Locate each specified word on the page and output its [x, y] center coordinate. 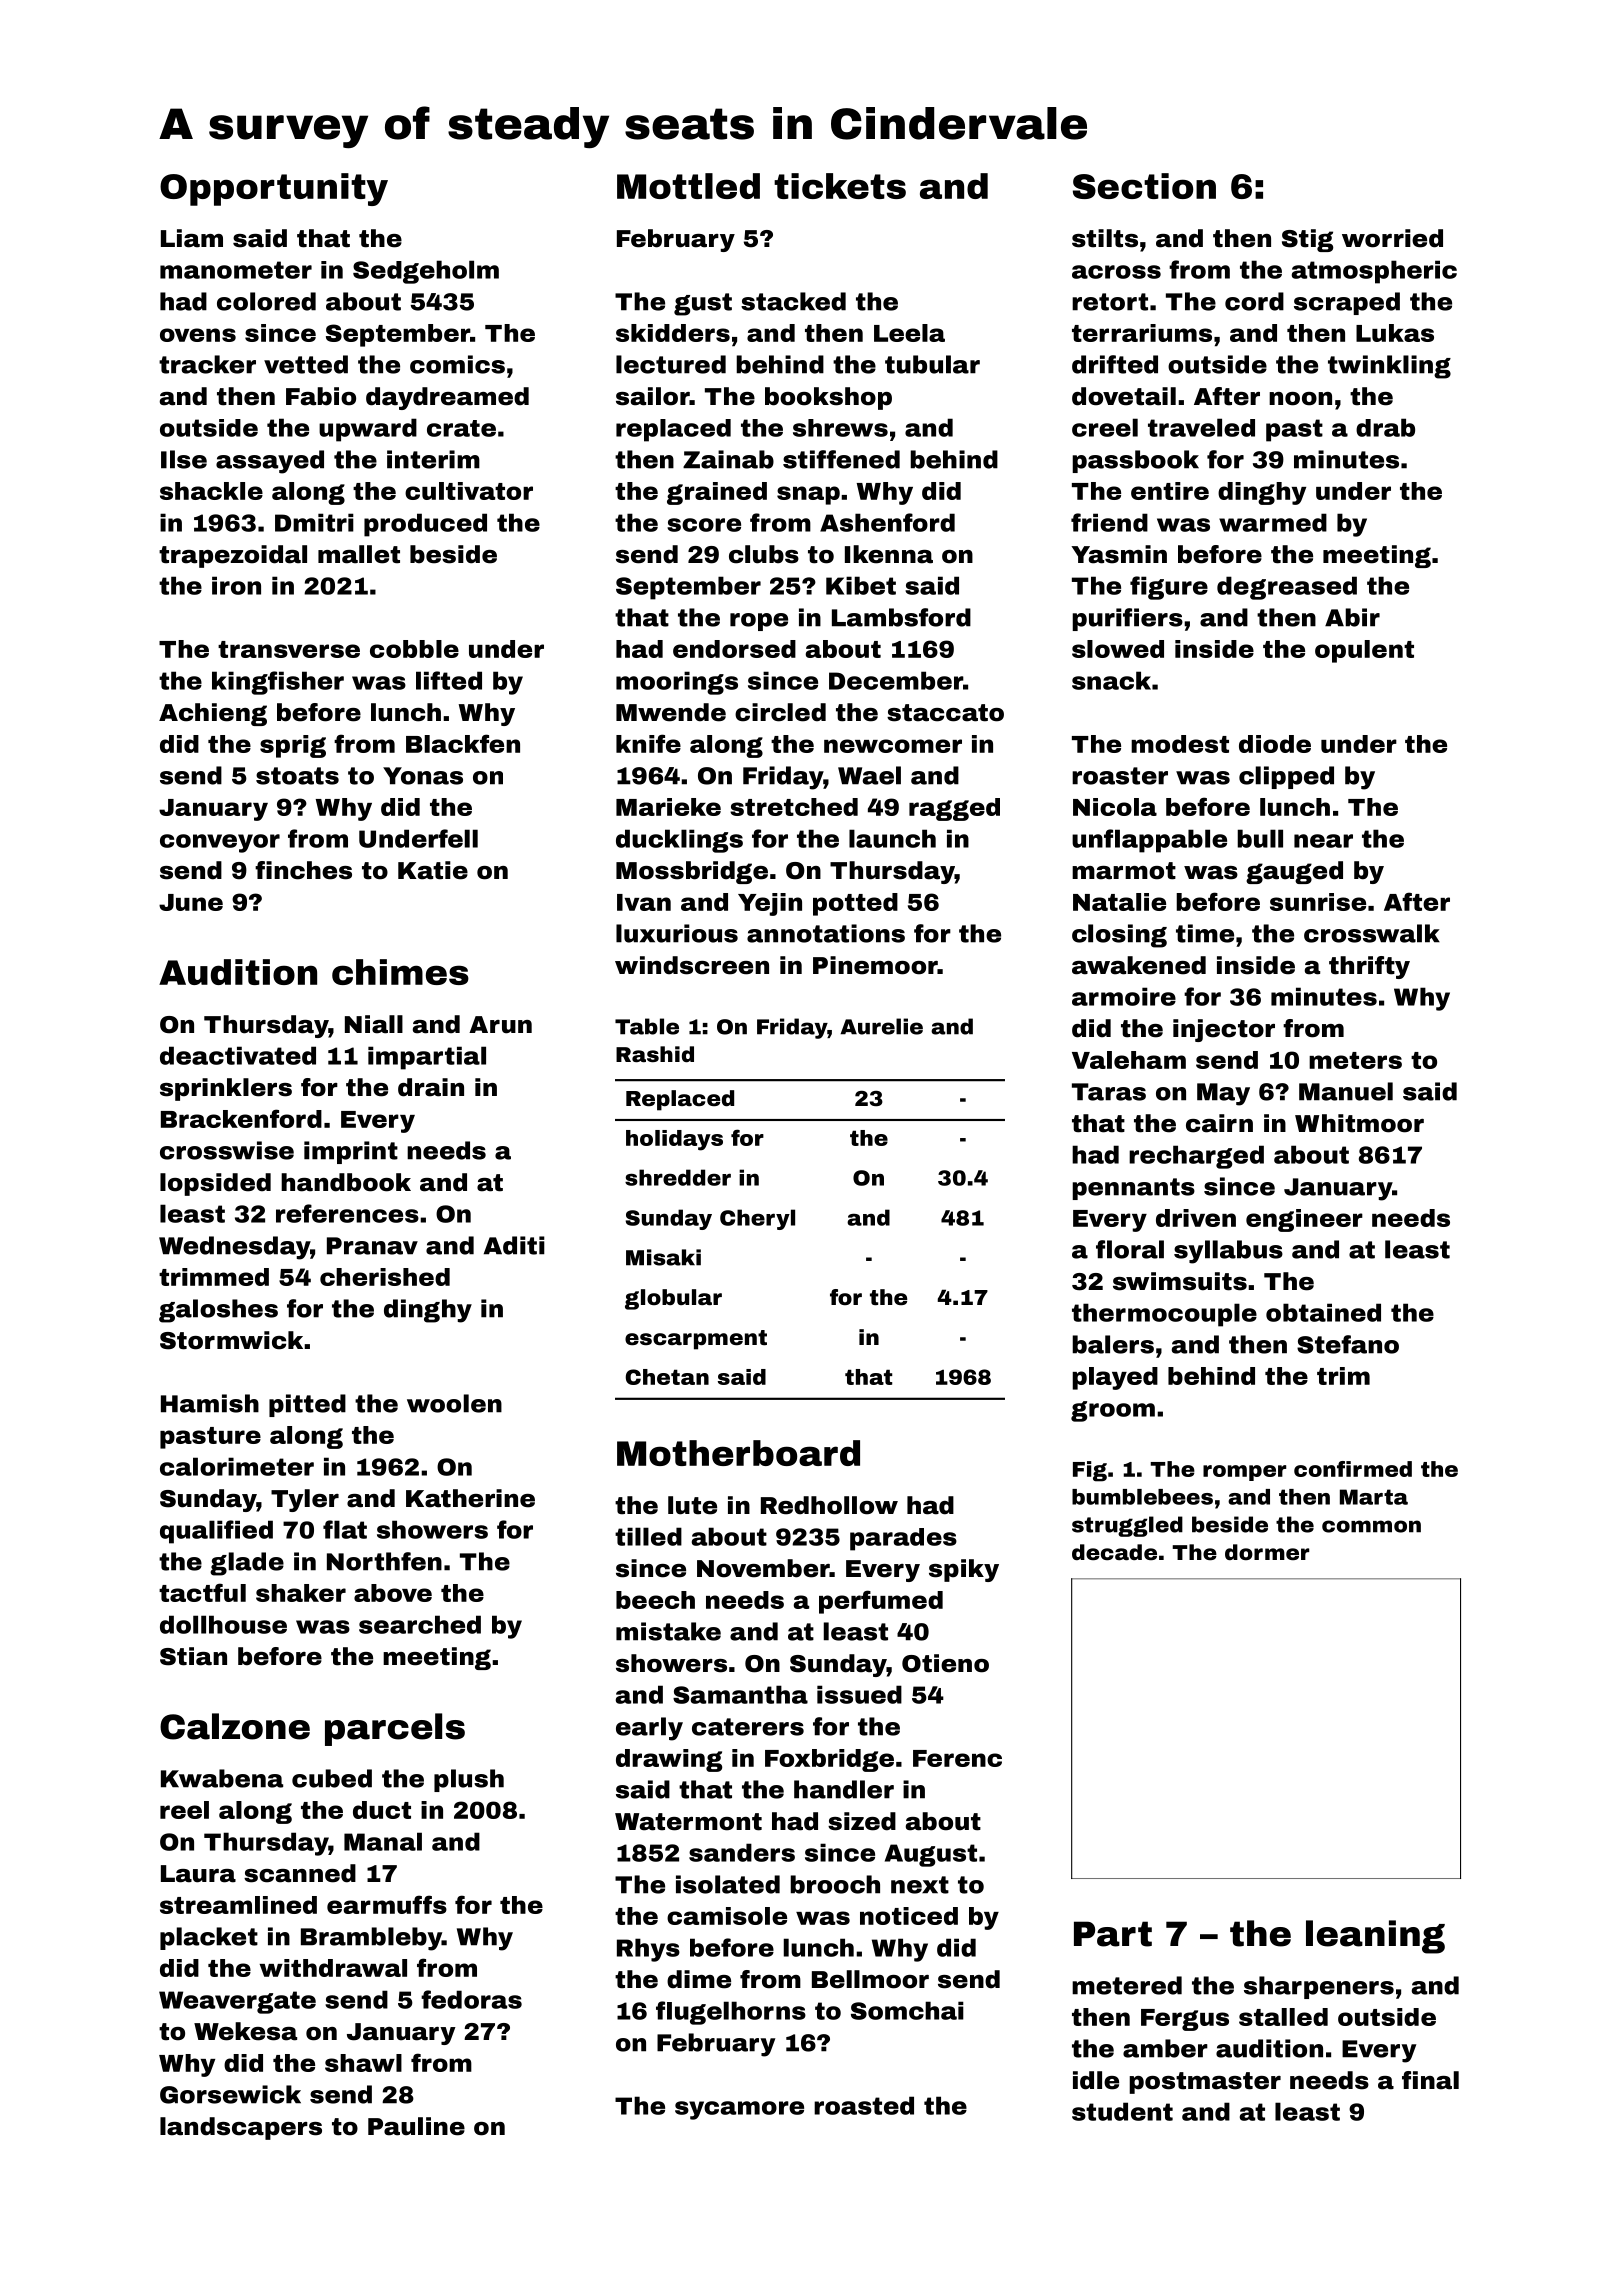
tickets [840, 186]
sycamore [739, 2110]
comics [457, 364]
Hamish [210, 1403]
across [1116, 272]
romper [1244, 1473]
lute [692, 1505]
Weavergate [237, 2002]
